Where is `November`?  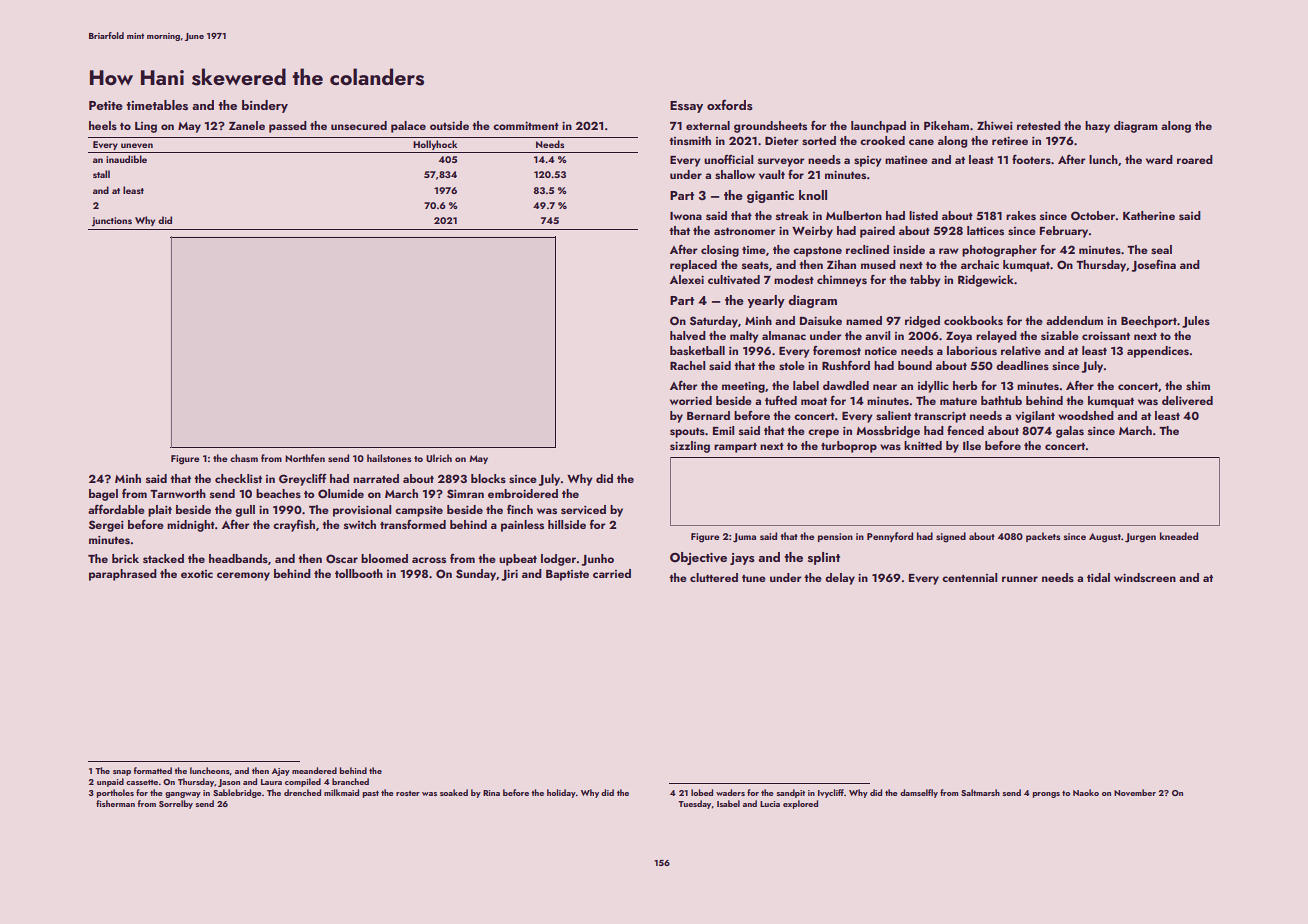 November is located at coordinates (1135, 792).
